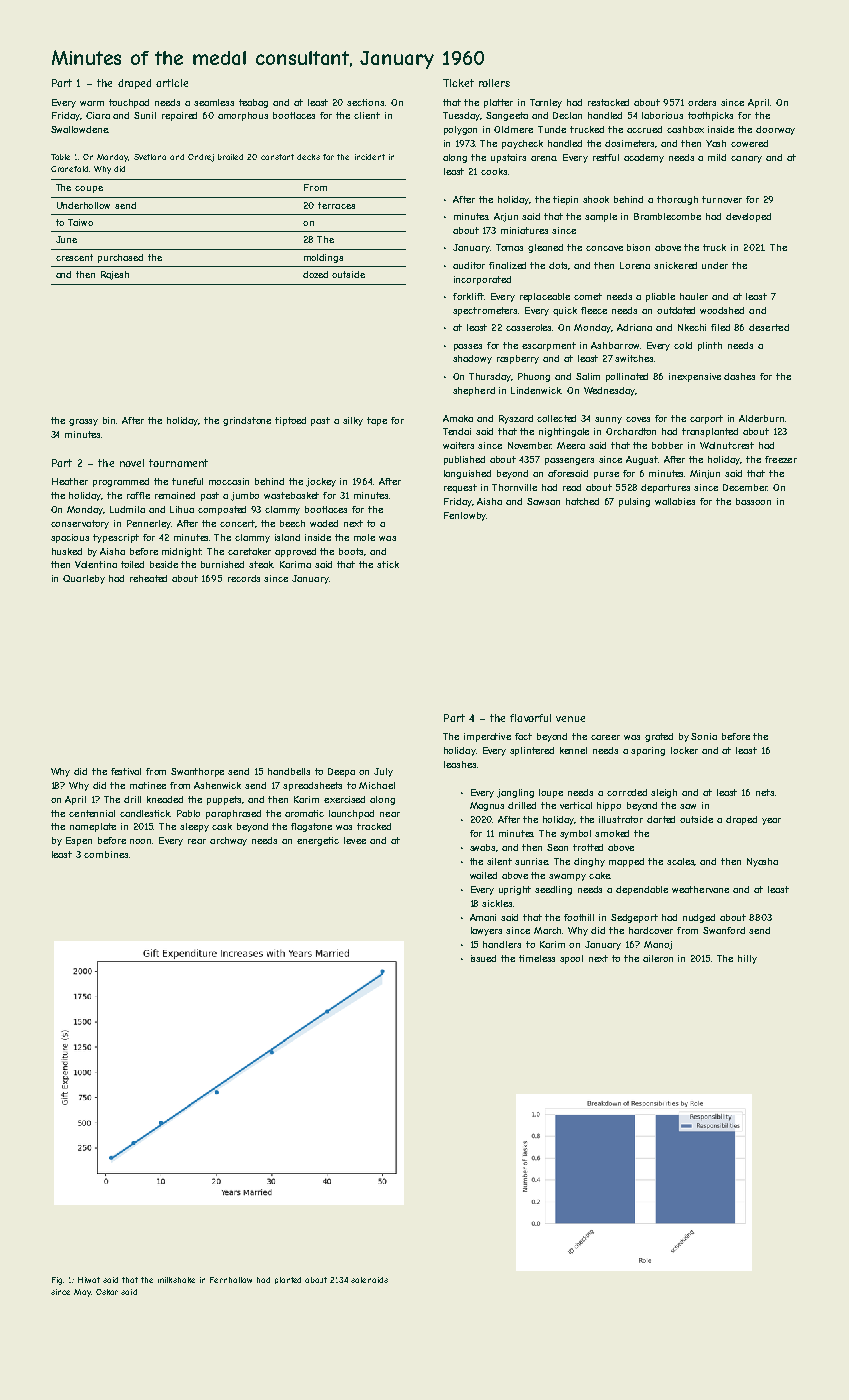 This document has width=849, height=1400. I want to click on grindstone, so click(247, 421).
